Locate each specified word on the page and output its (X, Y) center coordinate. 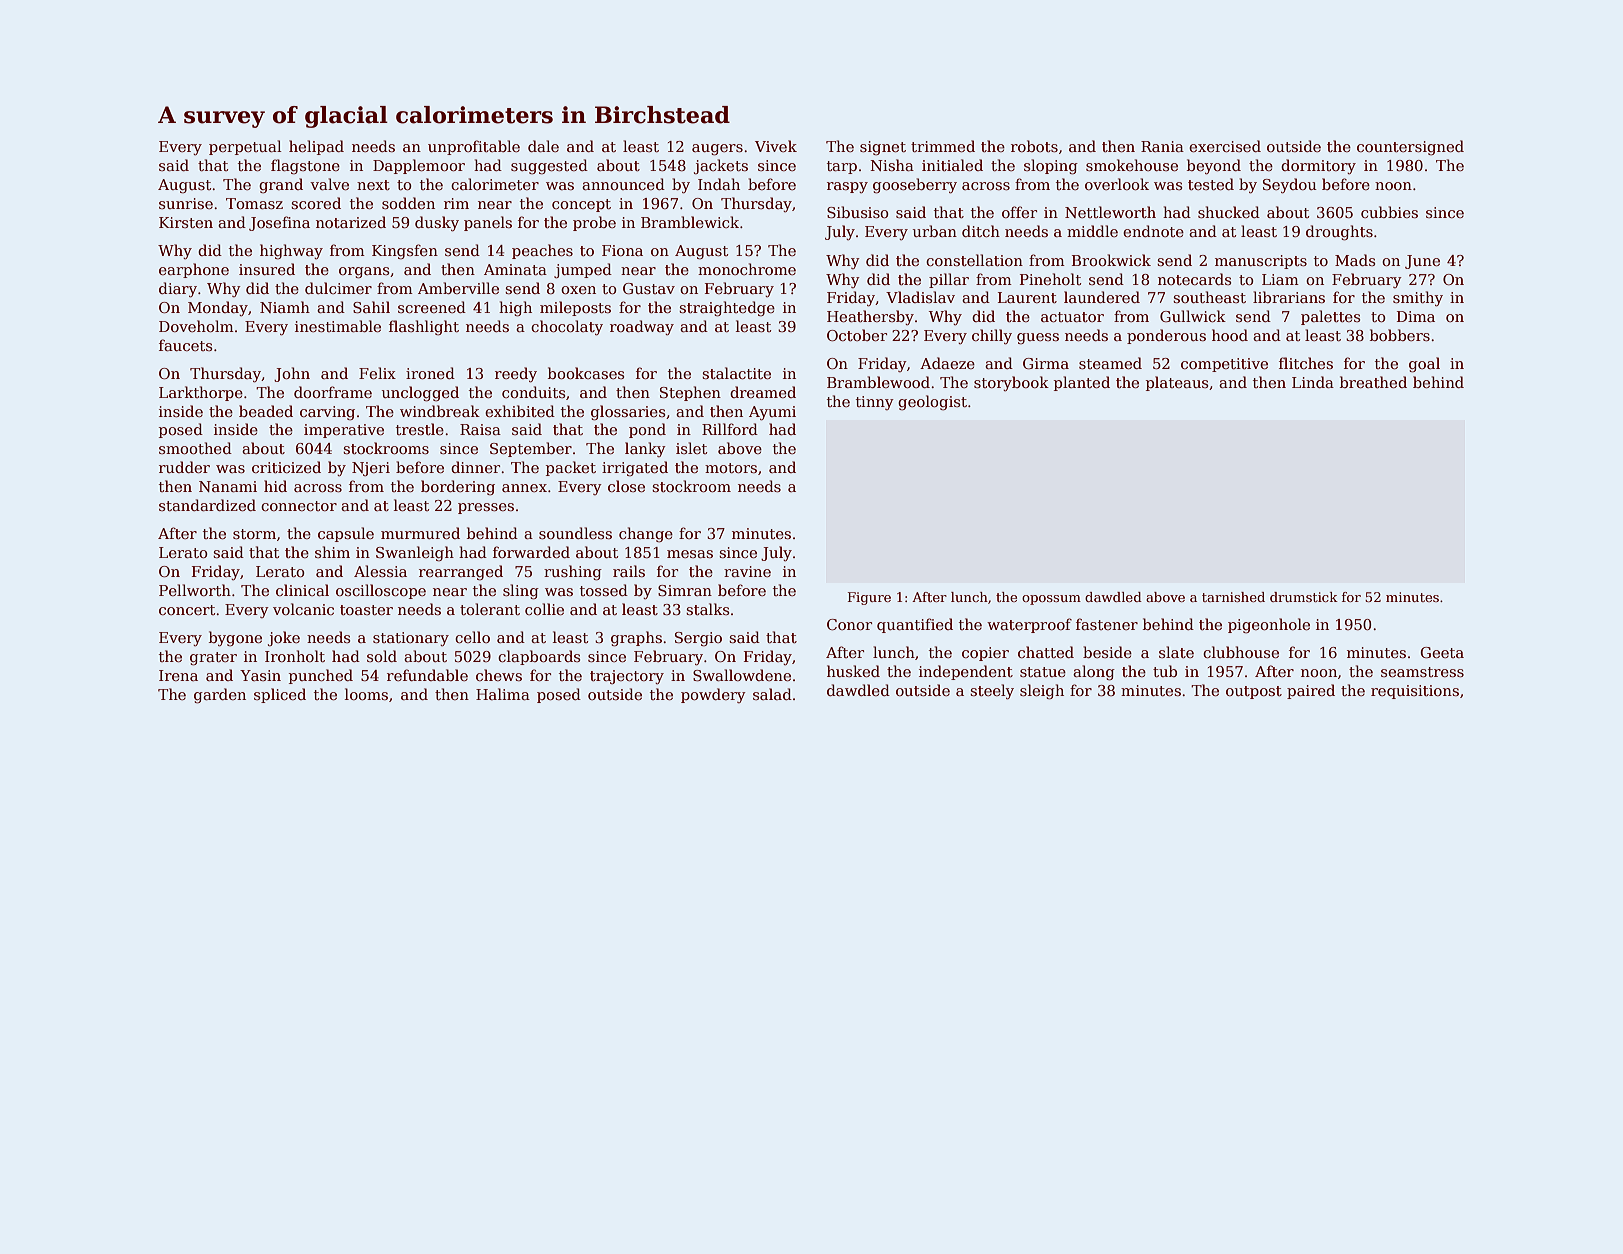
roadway (642, 327)
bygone (235, 639)
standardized (207, 505)
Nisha (892, 165)
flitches (1306, 363)
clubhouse (1241, 652)
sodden (408, 203)
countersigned (1410, 148)
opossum (1051, 600)
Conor (849, 624)
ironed (430, 373)
